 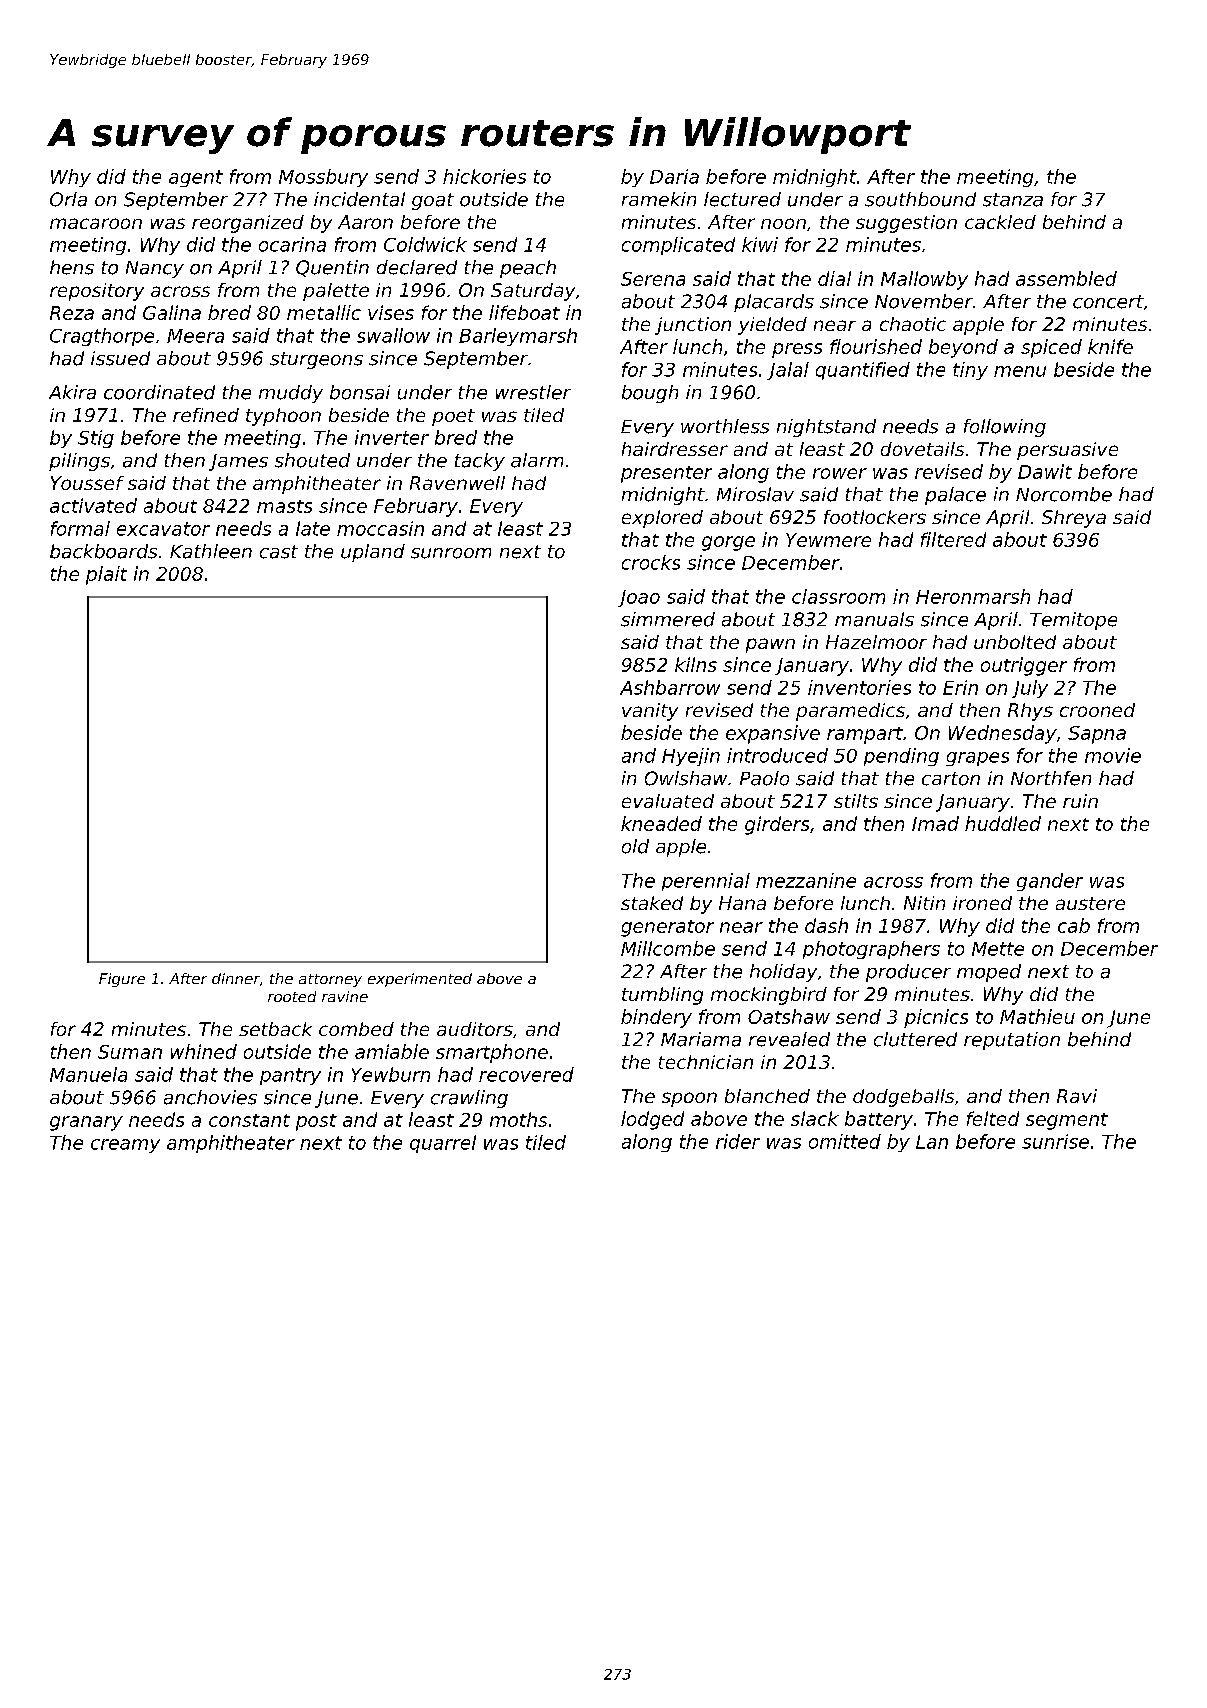 I want to click on kneaded, so click(x=661, y=823).
